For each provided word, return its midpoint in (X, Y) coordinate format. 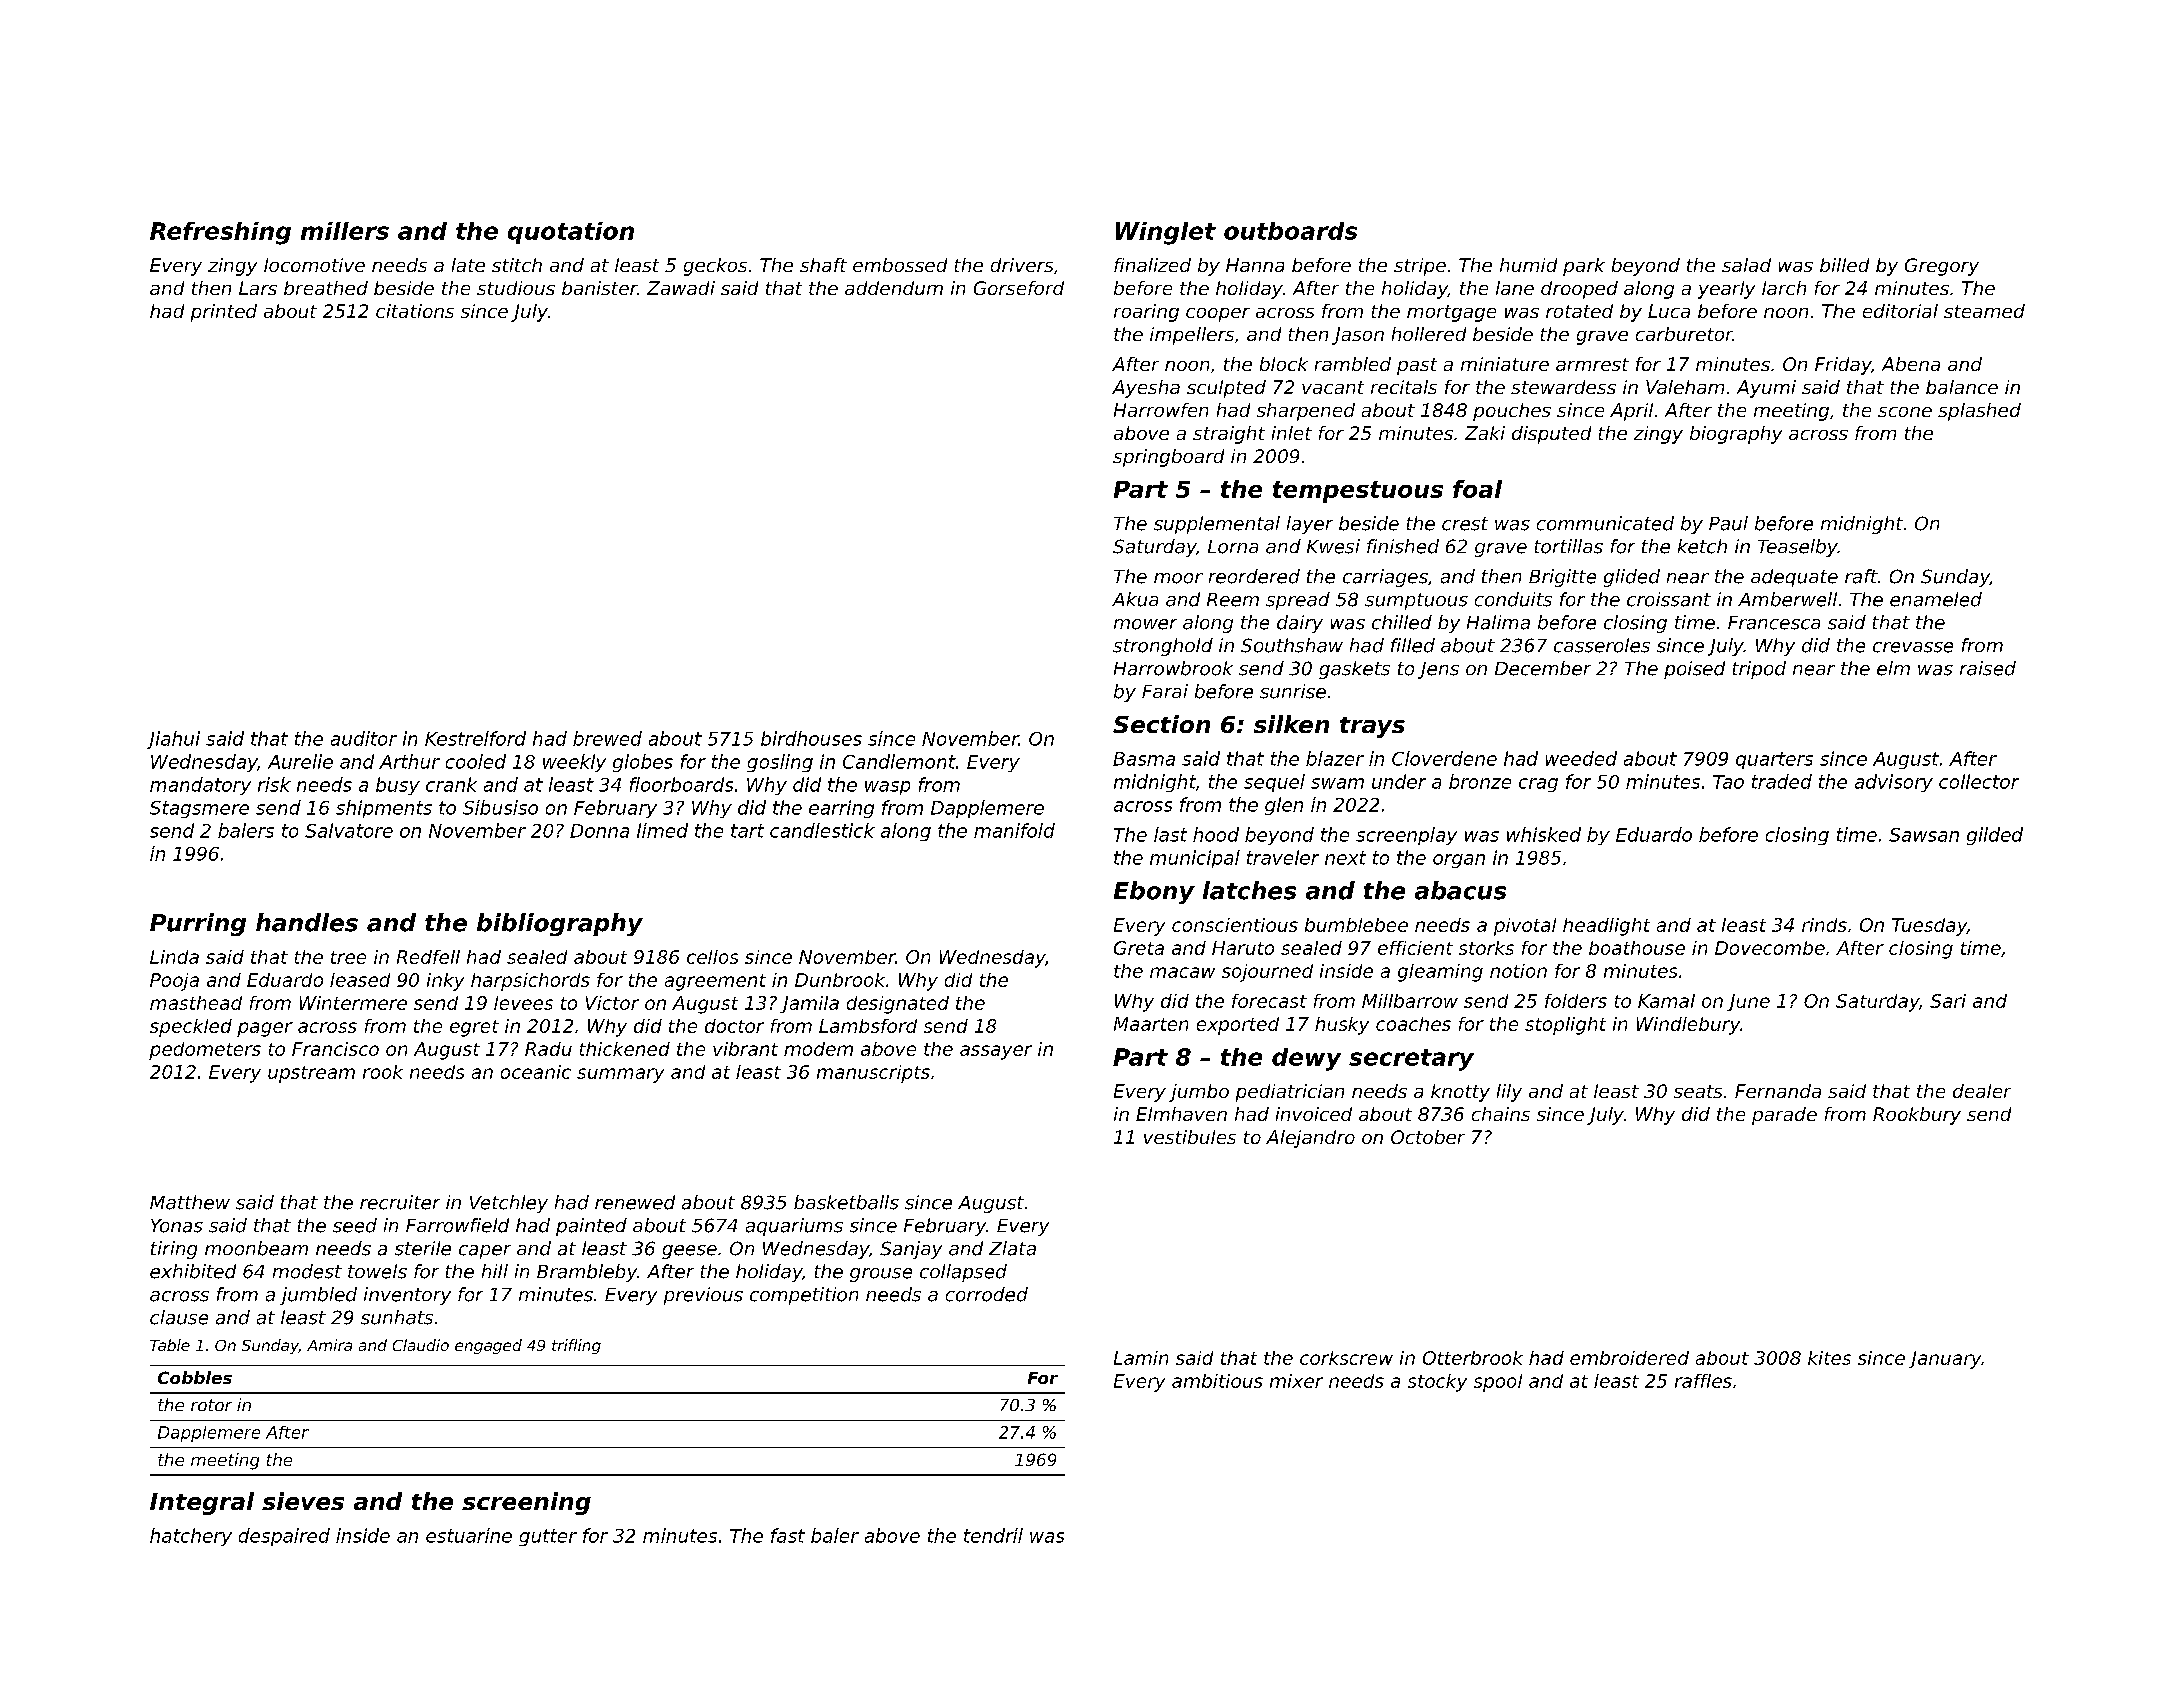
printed (224, 313)
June (1748, 1002)
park (1584, 267)
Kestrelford (475, 738)
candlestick (822, 830)
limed (662, 830)
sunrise (1293, 691)
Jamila (809, 1004)
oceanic (536, 1072)
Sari (1948, 1001)
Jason (1358, 336)
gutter (548, 1537)
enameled (1936, 599)
